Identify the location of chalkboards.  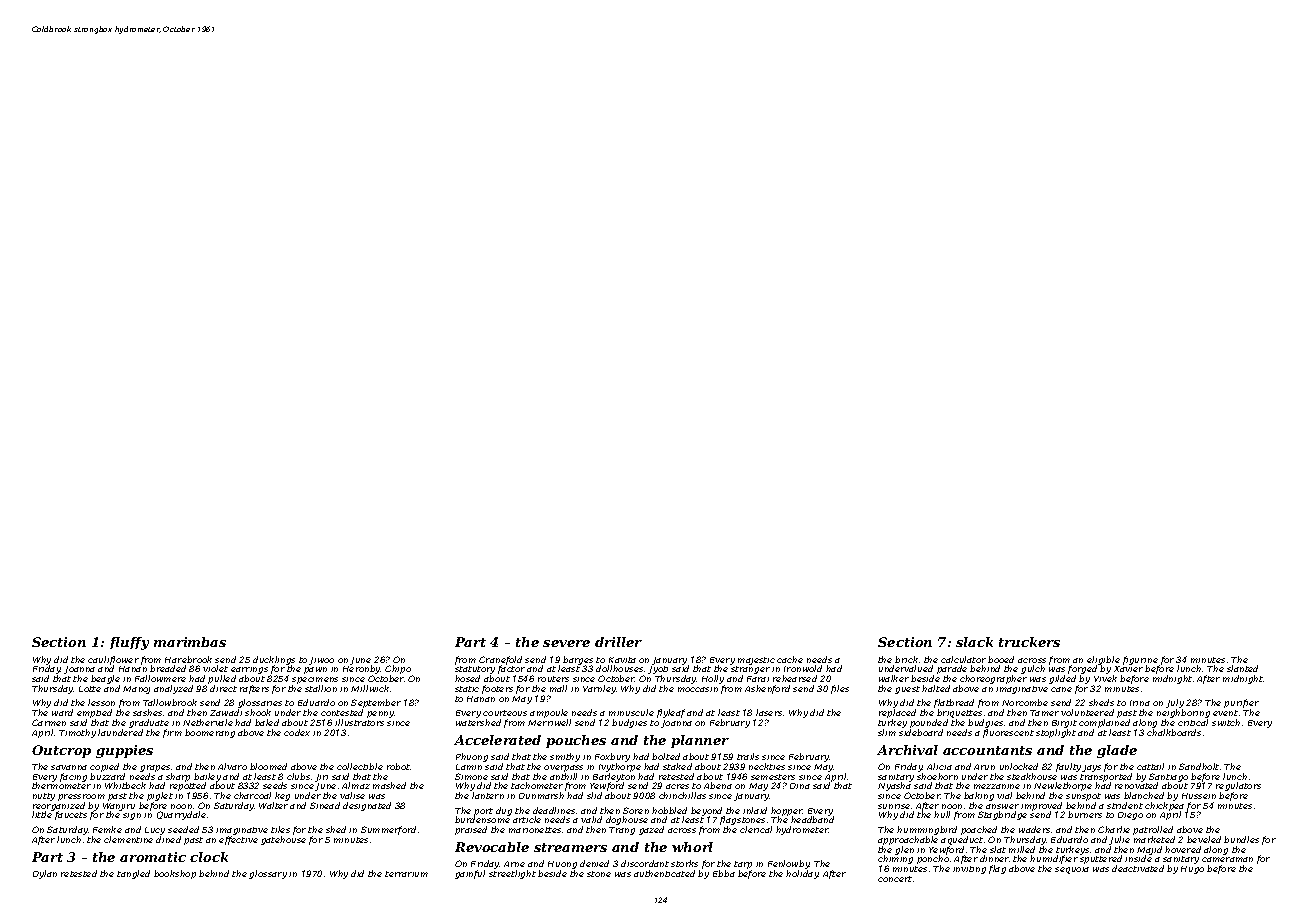
(1174, 732).
